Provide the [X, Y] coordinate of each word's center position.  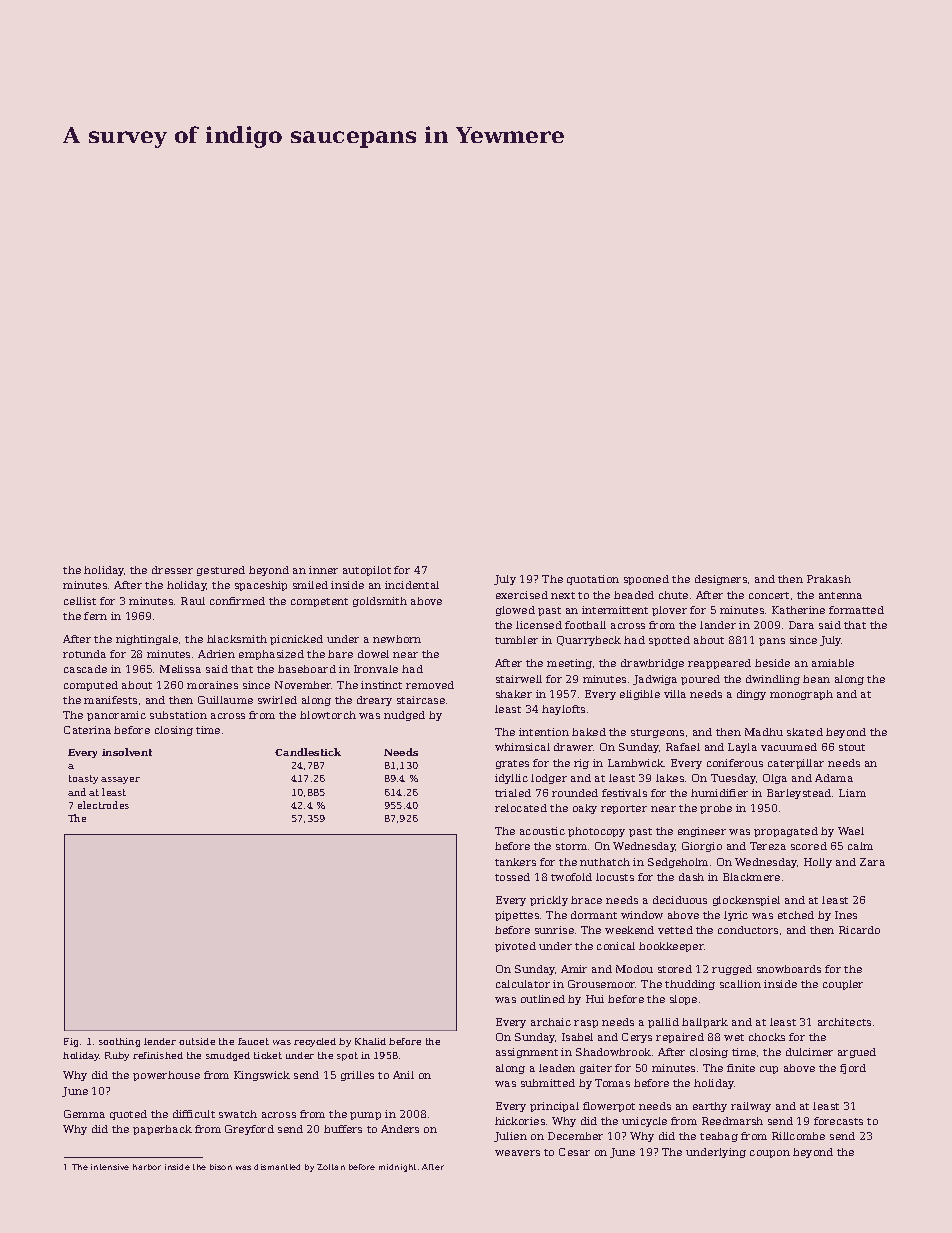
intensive [110, 1167]
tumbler [516, 640]
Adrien [216, 654]
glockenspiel [746, 901]
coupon [770, 1154]
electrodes [103, 805]
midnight [397, 1168]
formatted [856, 610]
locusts [615, 877]
